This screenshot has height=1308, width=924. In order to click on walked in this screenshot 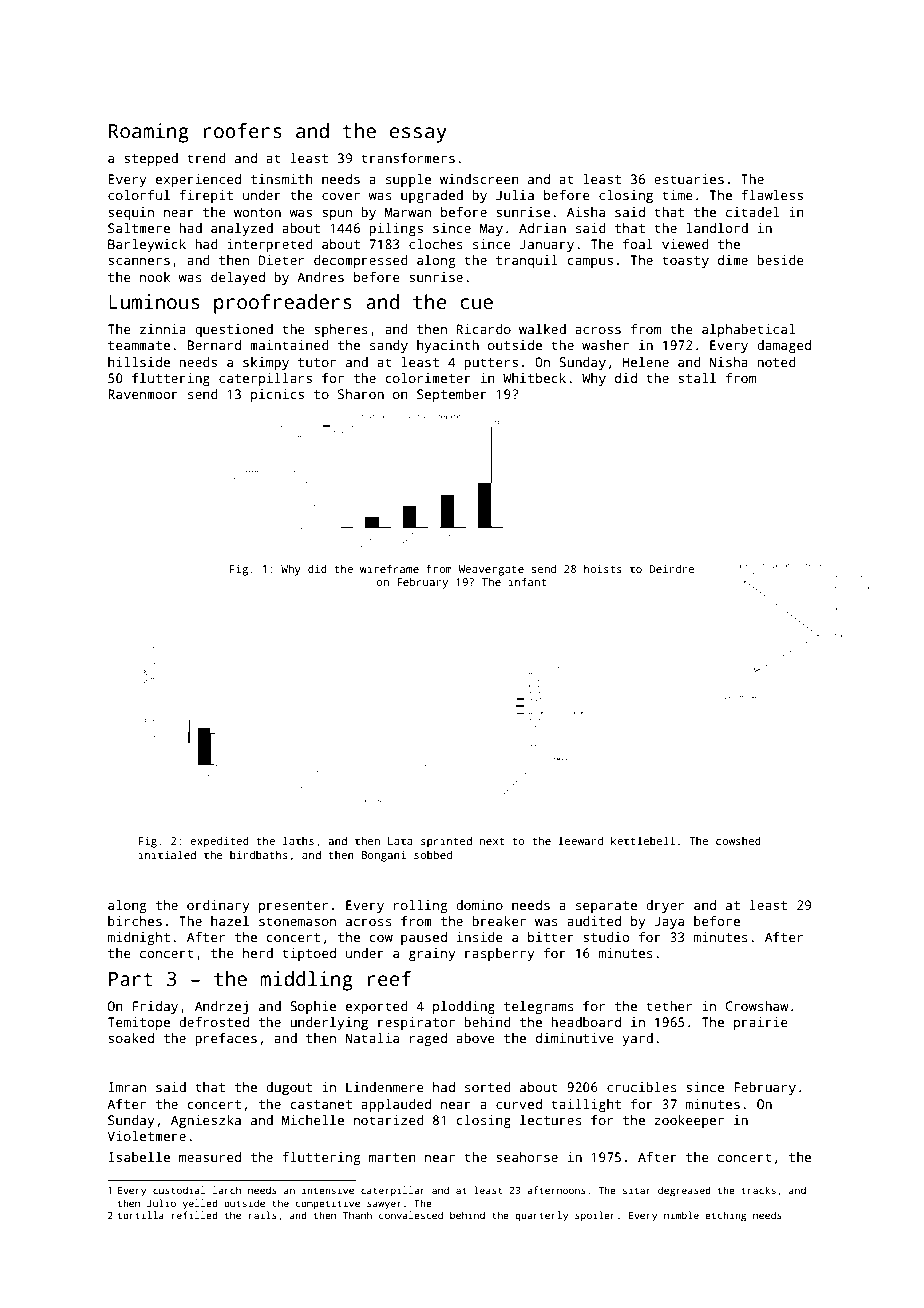, I will do `click(542, 329)`.
